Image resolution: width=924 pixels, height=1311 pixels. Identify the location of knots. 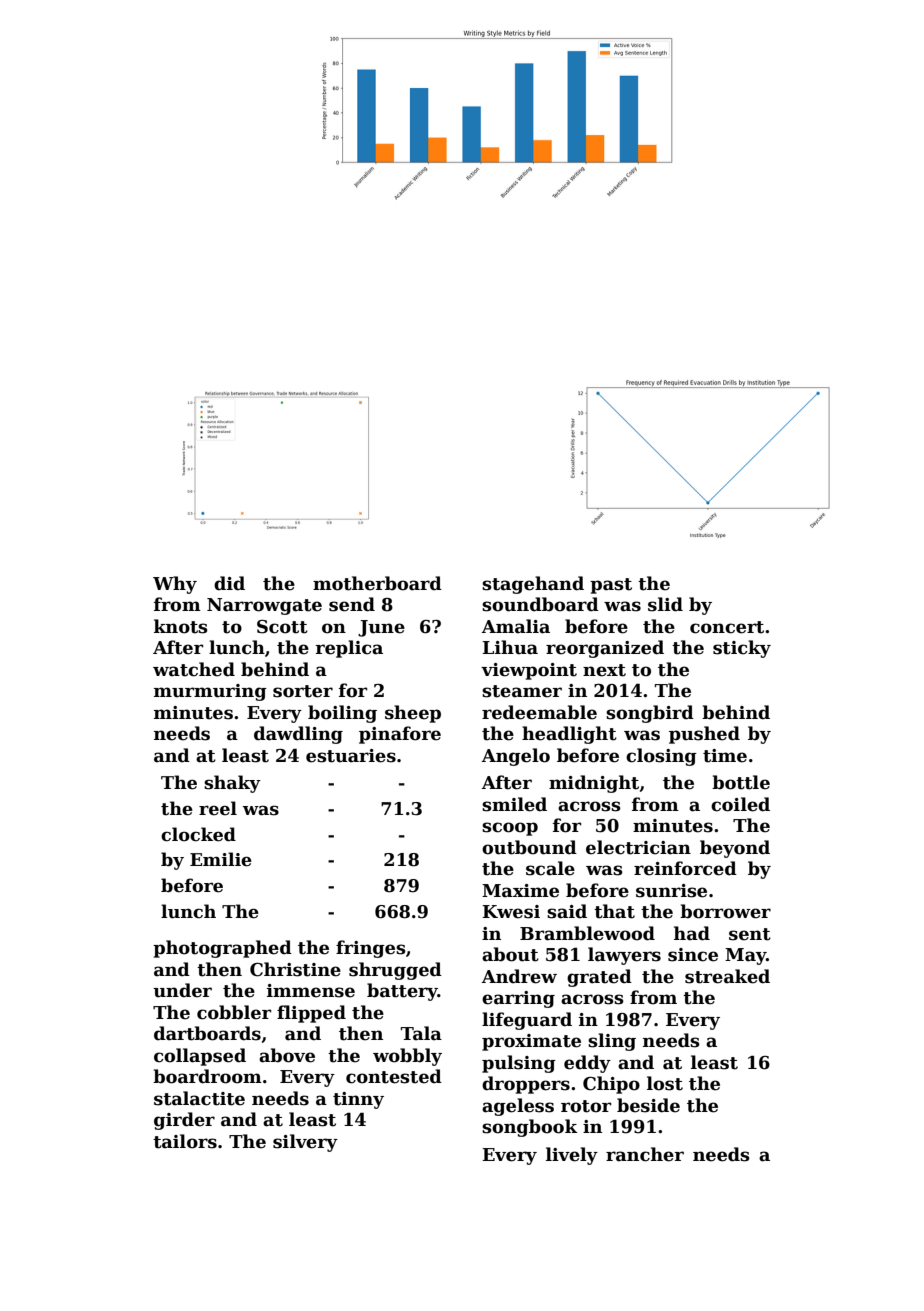
(181, 626).
